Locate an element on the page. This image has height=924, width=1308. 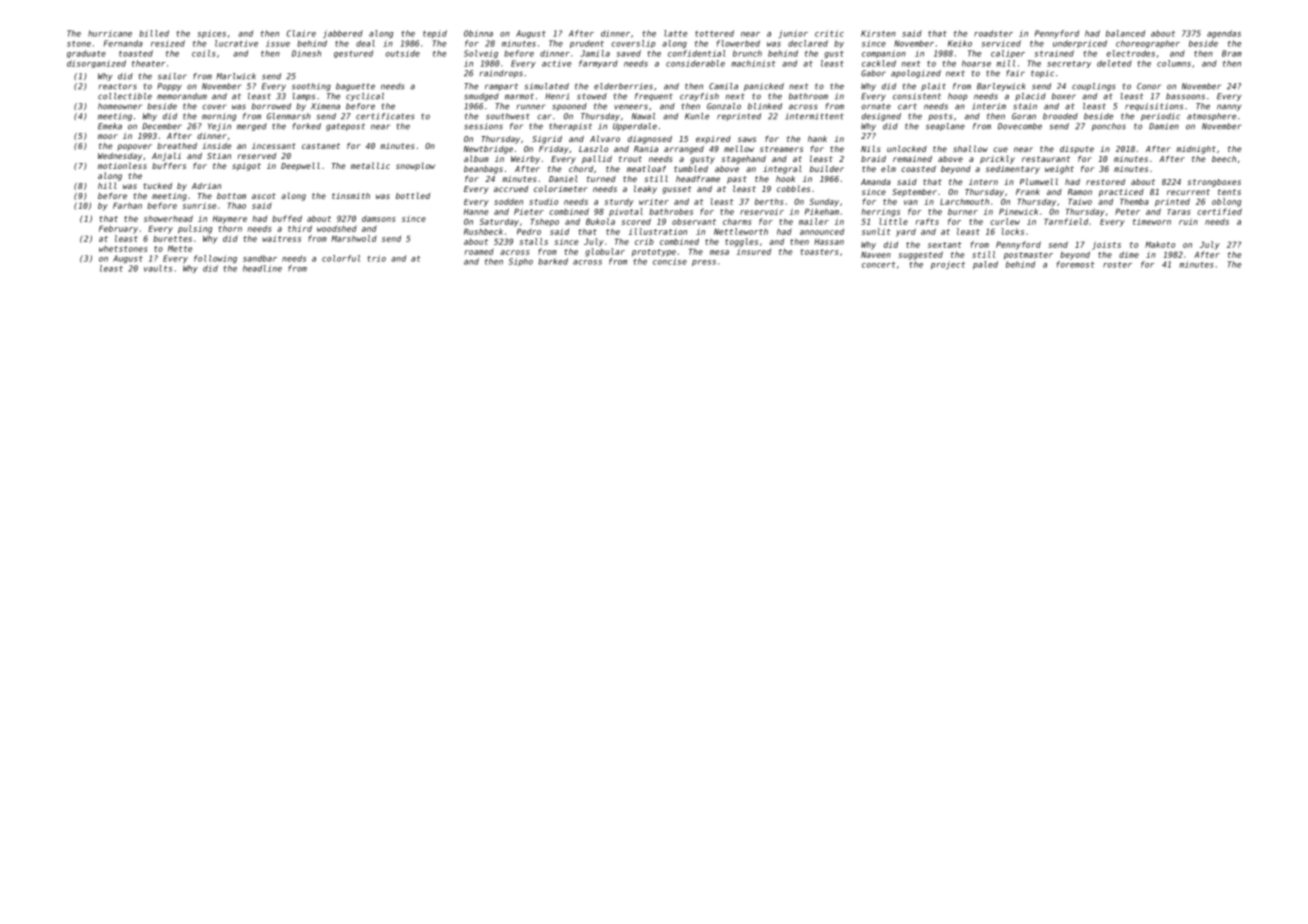
pivotal is located at coordinates (626, 212).
